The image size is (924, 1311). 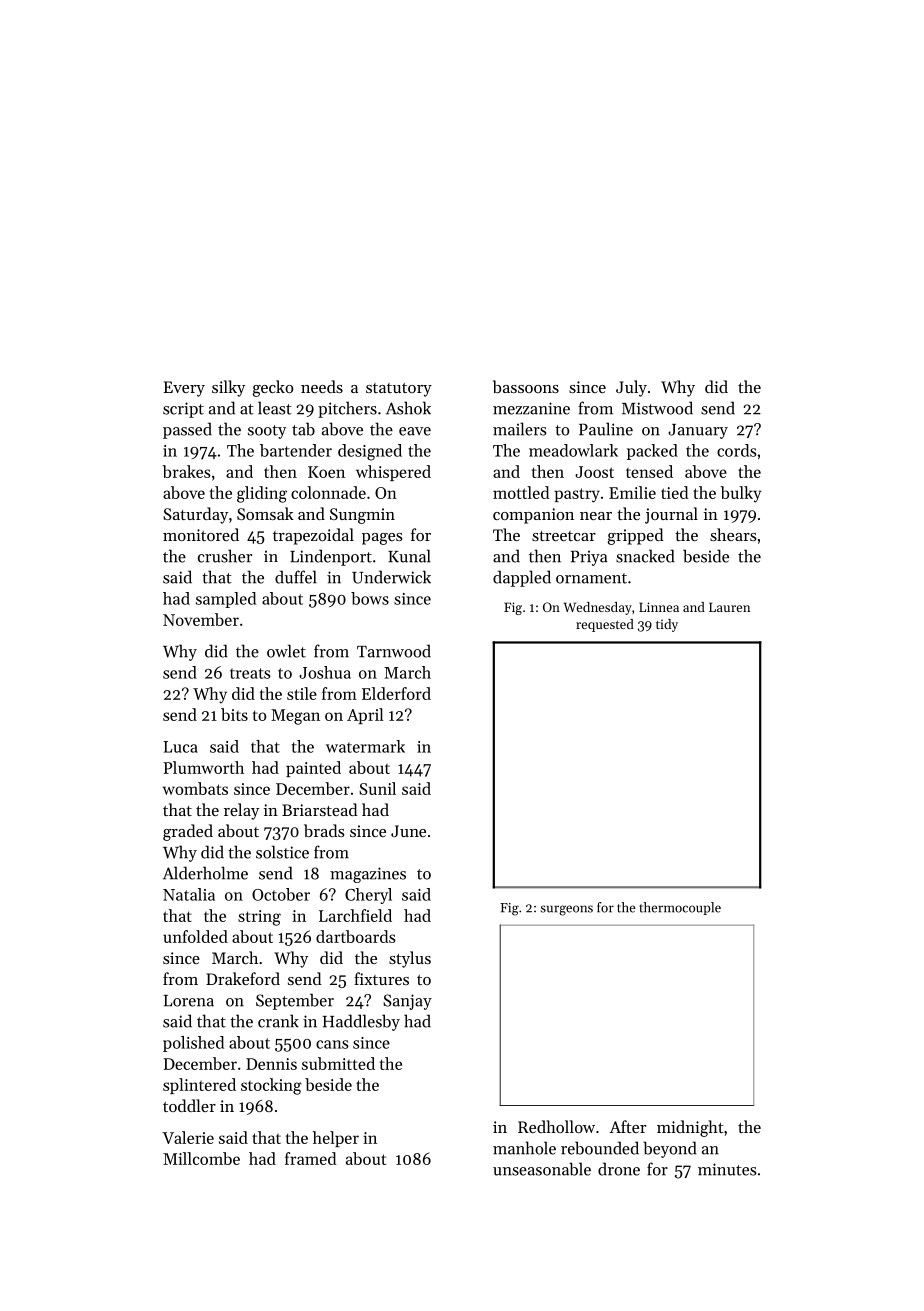 What do you see at coordinates (631, 388) in the screenshot?
I see `July` at bounding box center [631, 388].
